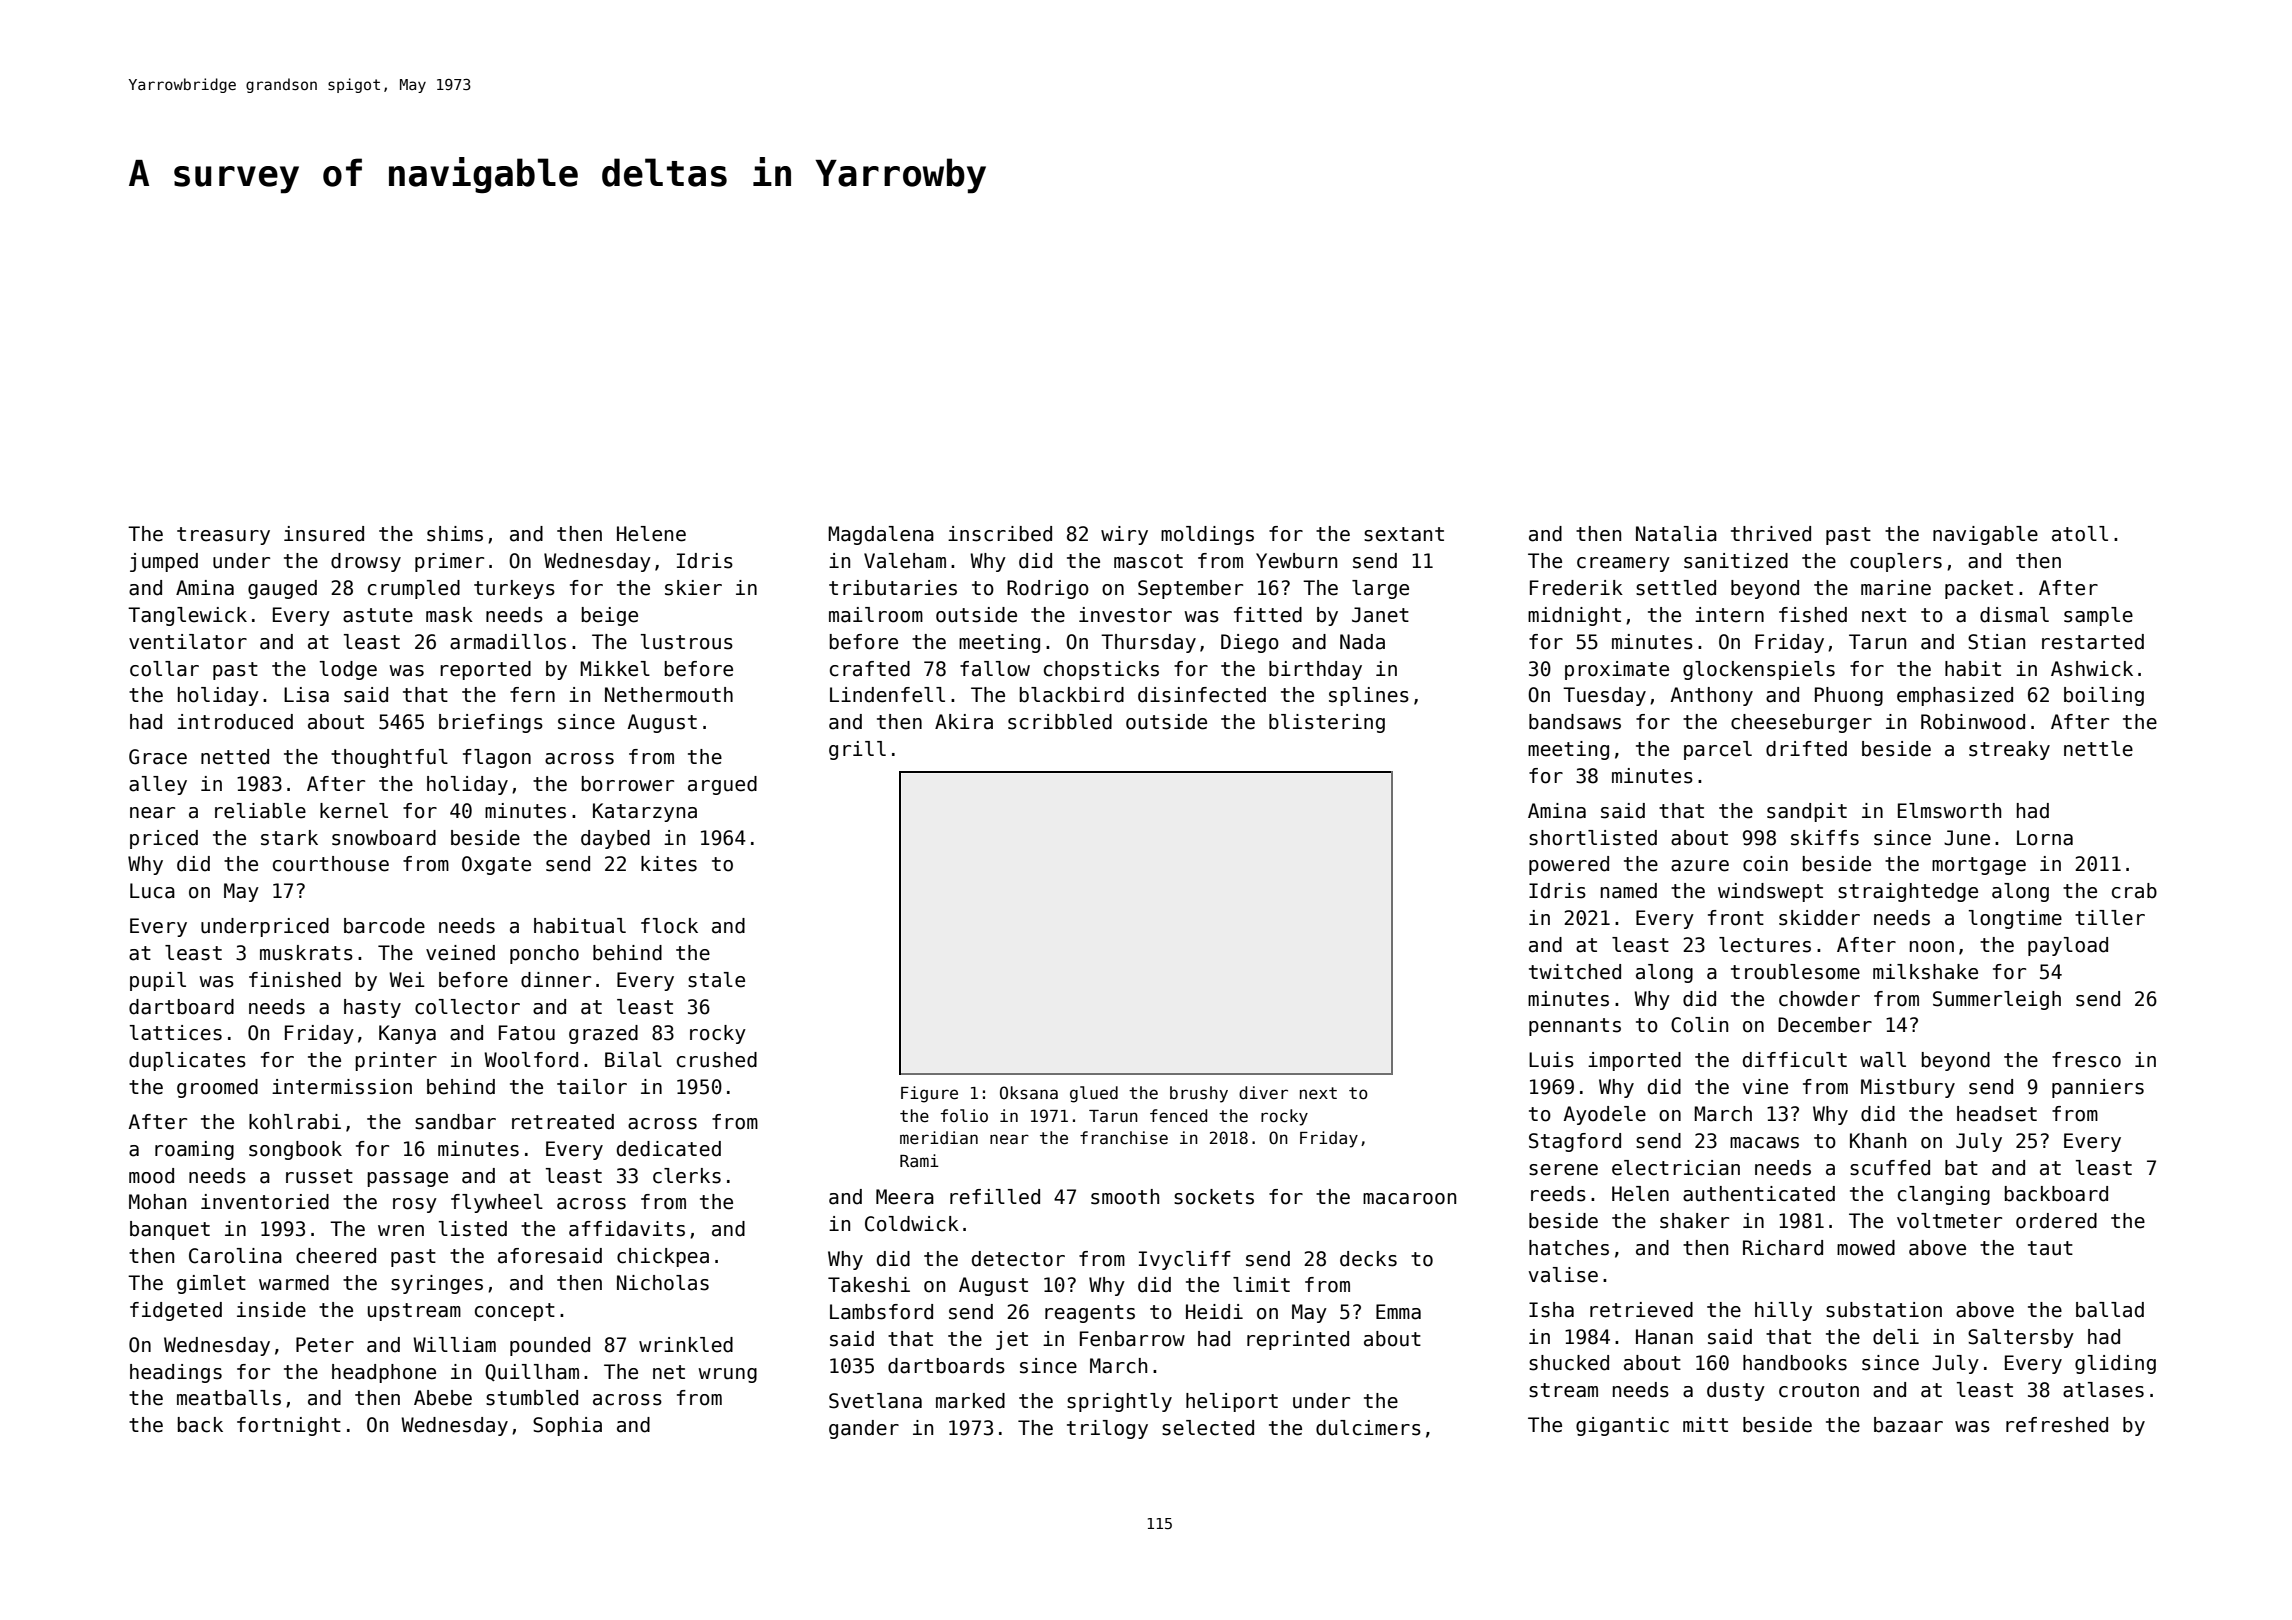 The width and height of the document is (2292, 1620). Describe the element at coordinates (1765, 1087) in the document. I see `vine` at that location.
